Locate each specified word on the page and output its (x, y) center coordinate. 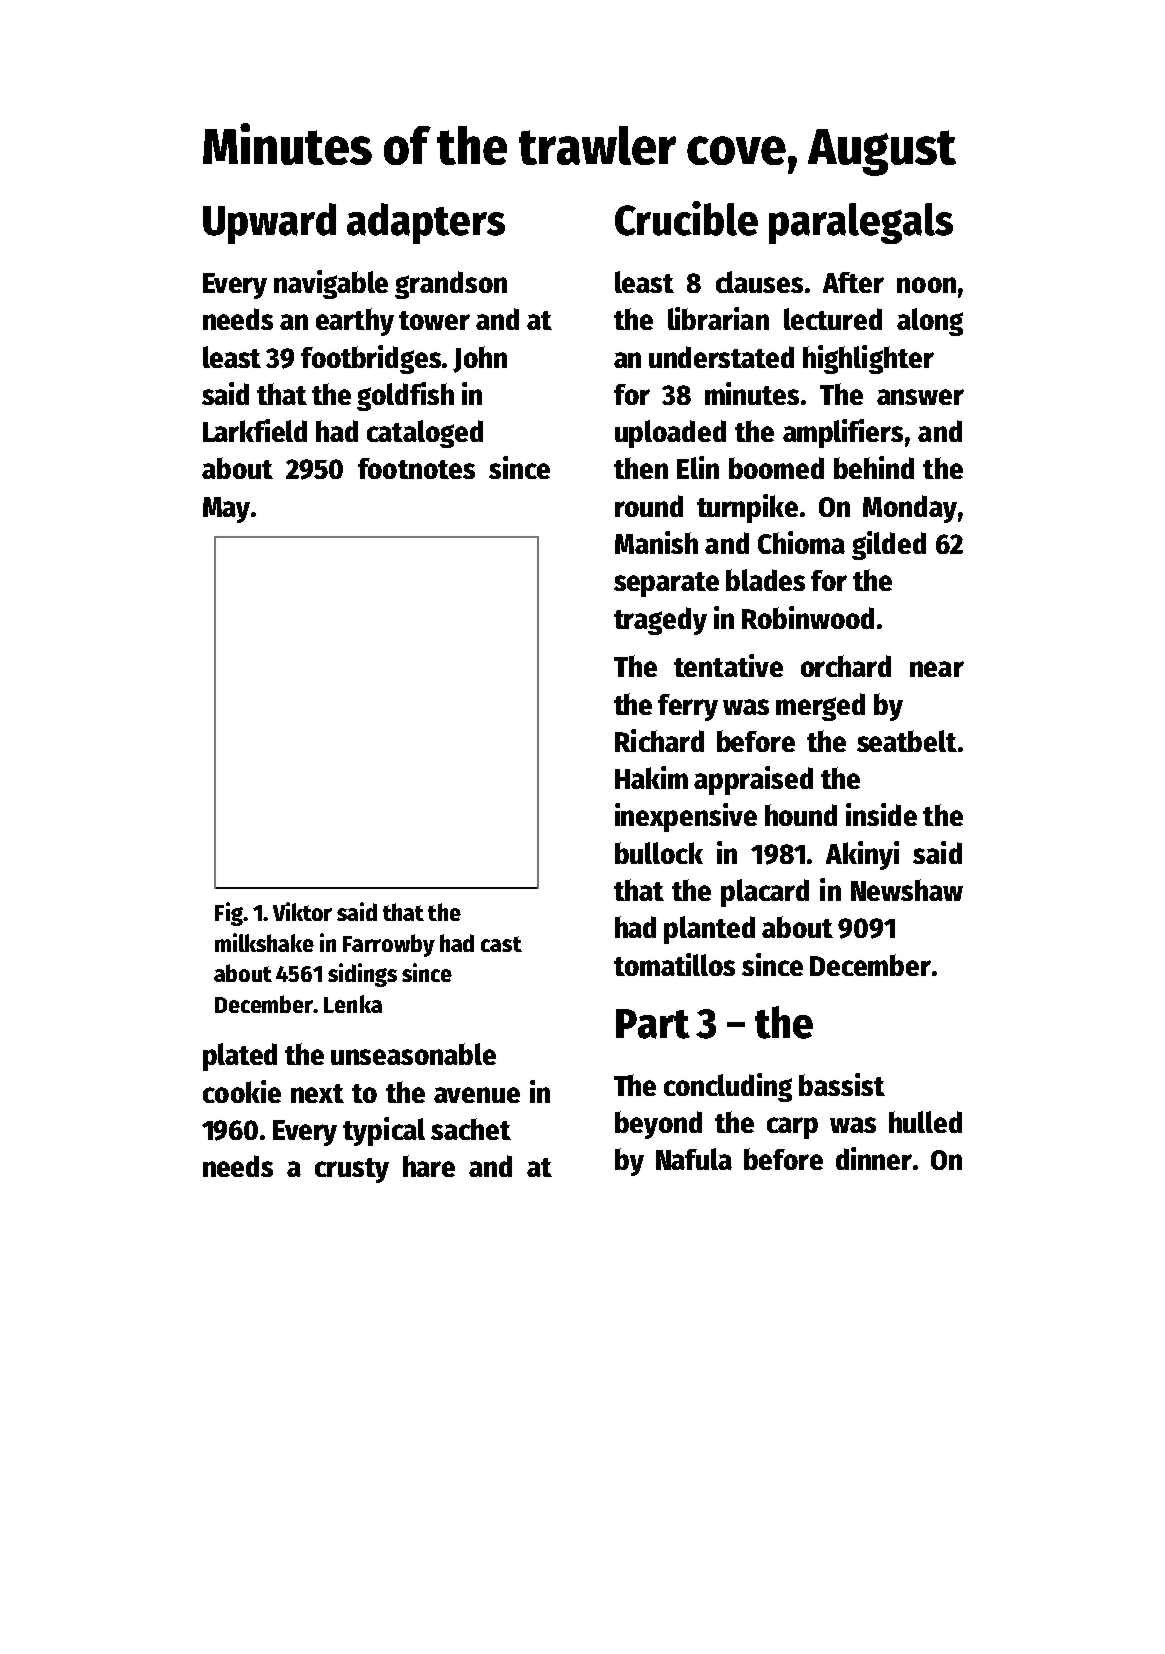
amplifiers (843, 433)
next (317, 1093)
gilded (889, 545)
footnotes (416, 468)
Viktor (302, 911)
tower (434, 320)
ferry (688, 707)
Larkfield (255, 430)
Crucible (686, 218)
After (853, 282)
